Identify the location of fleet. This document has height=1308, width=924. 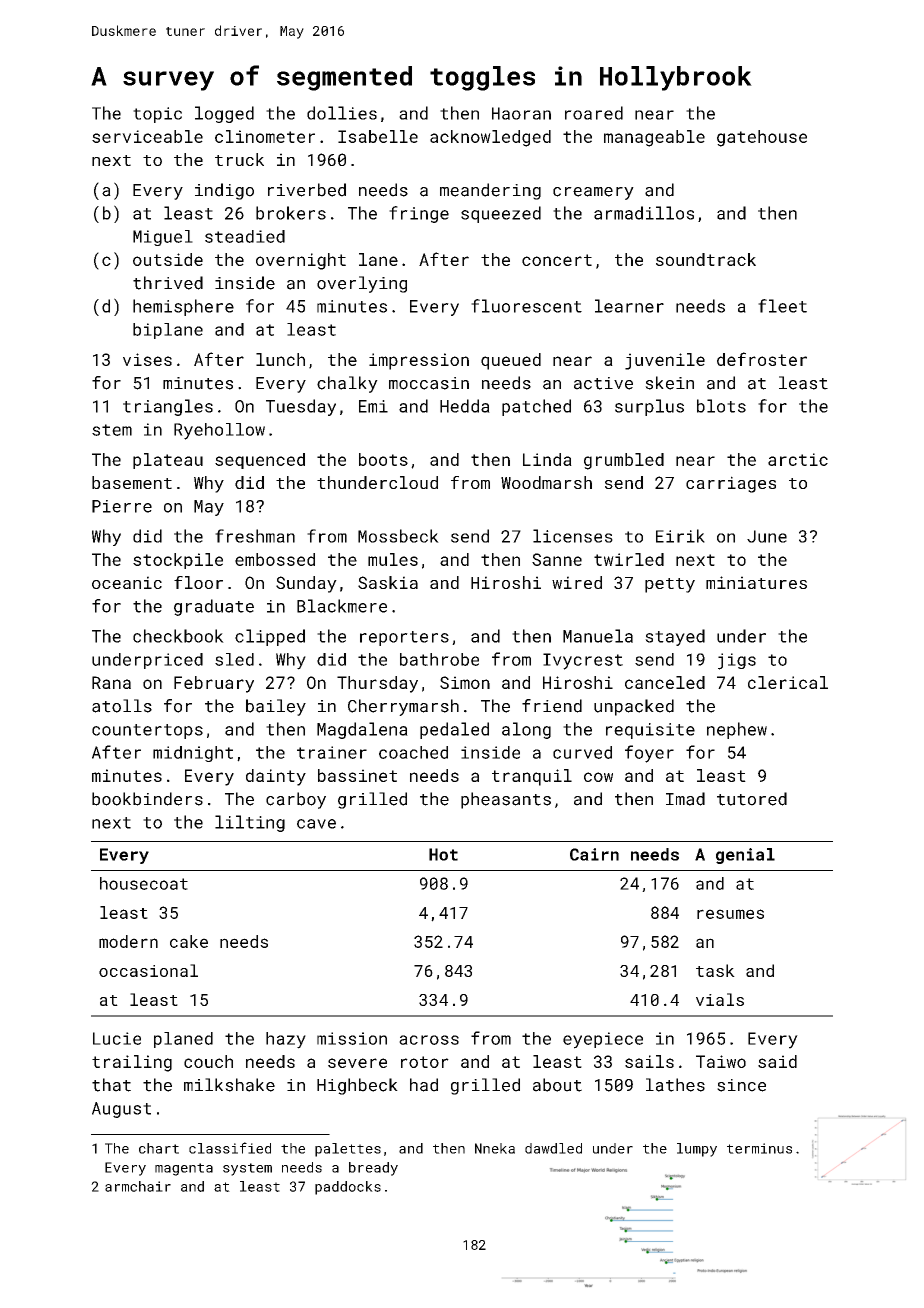
(782, 306).
